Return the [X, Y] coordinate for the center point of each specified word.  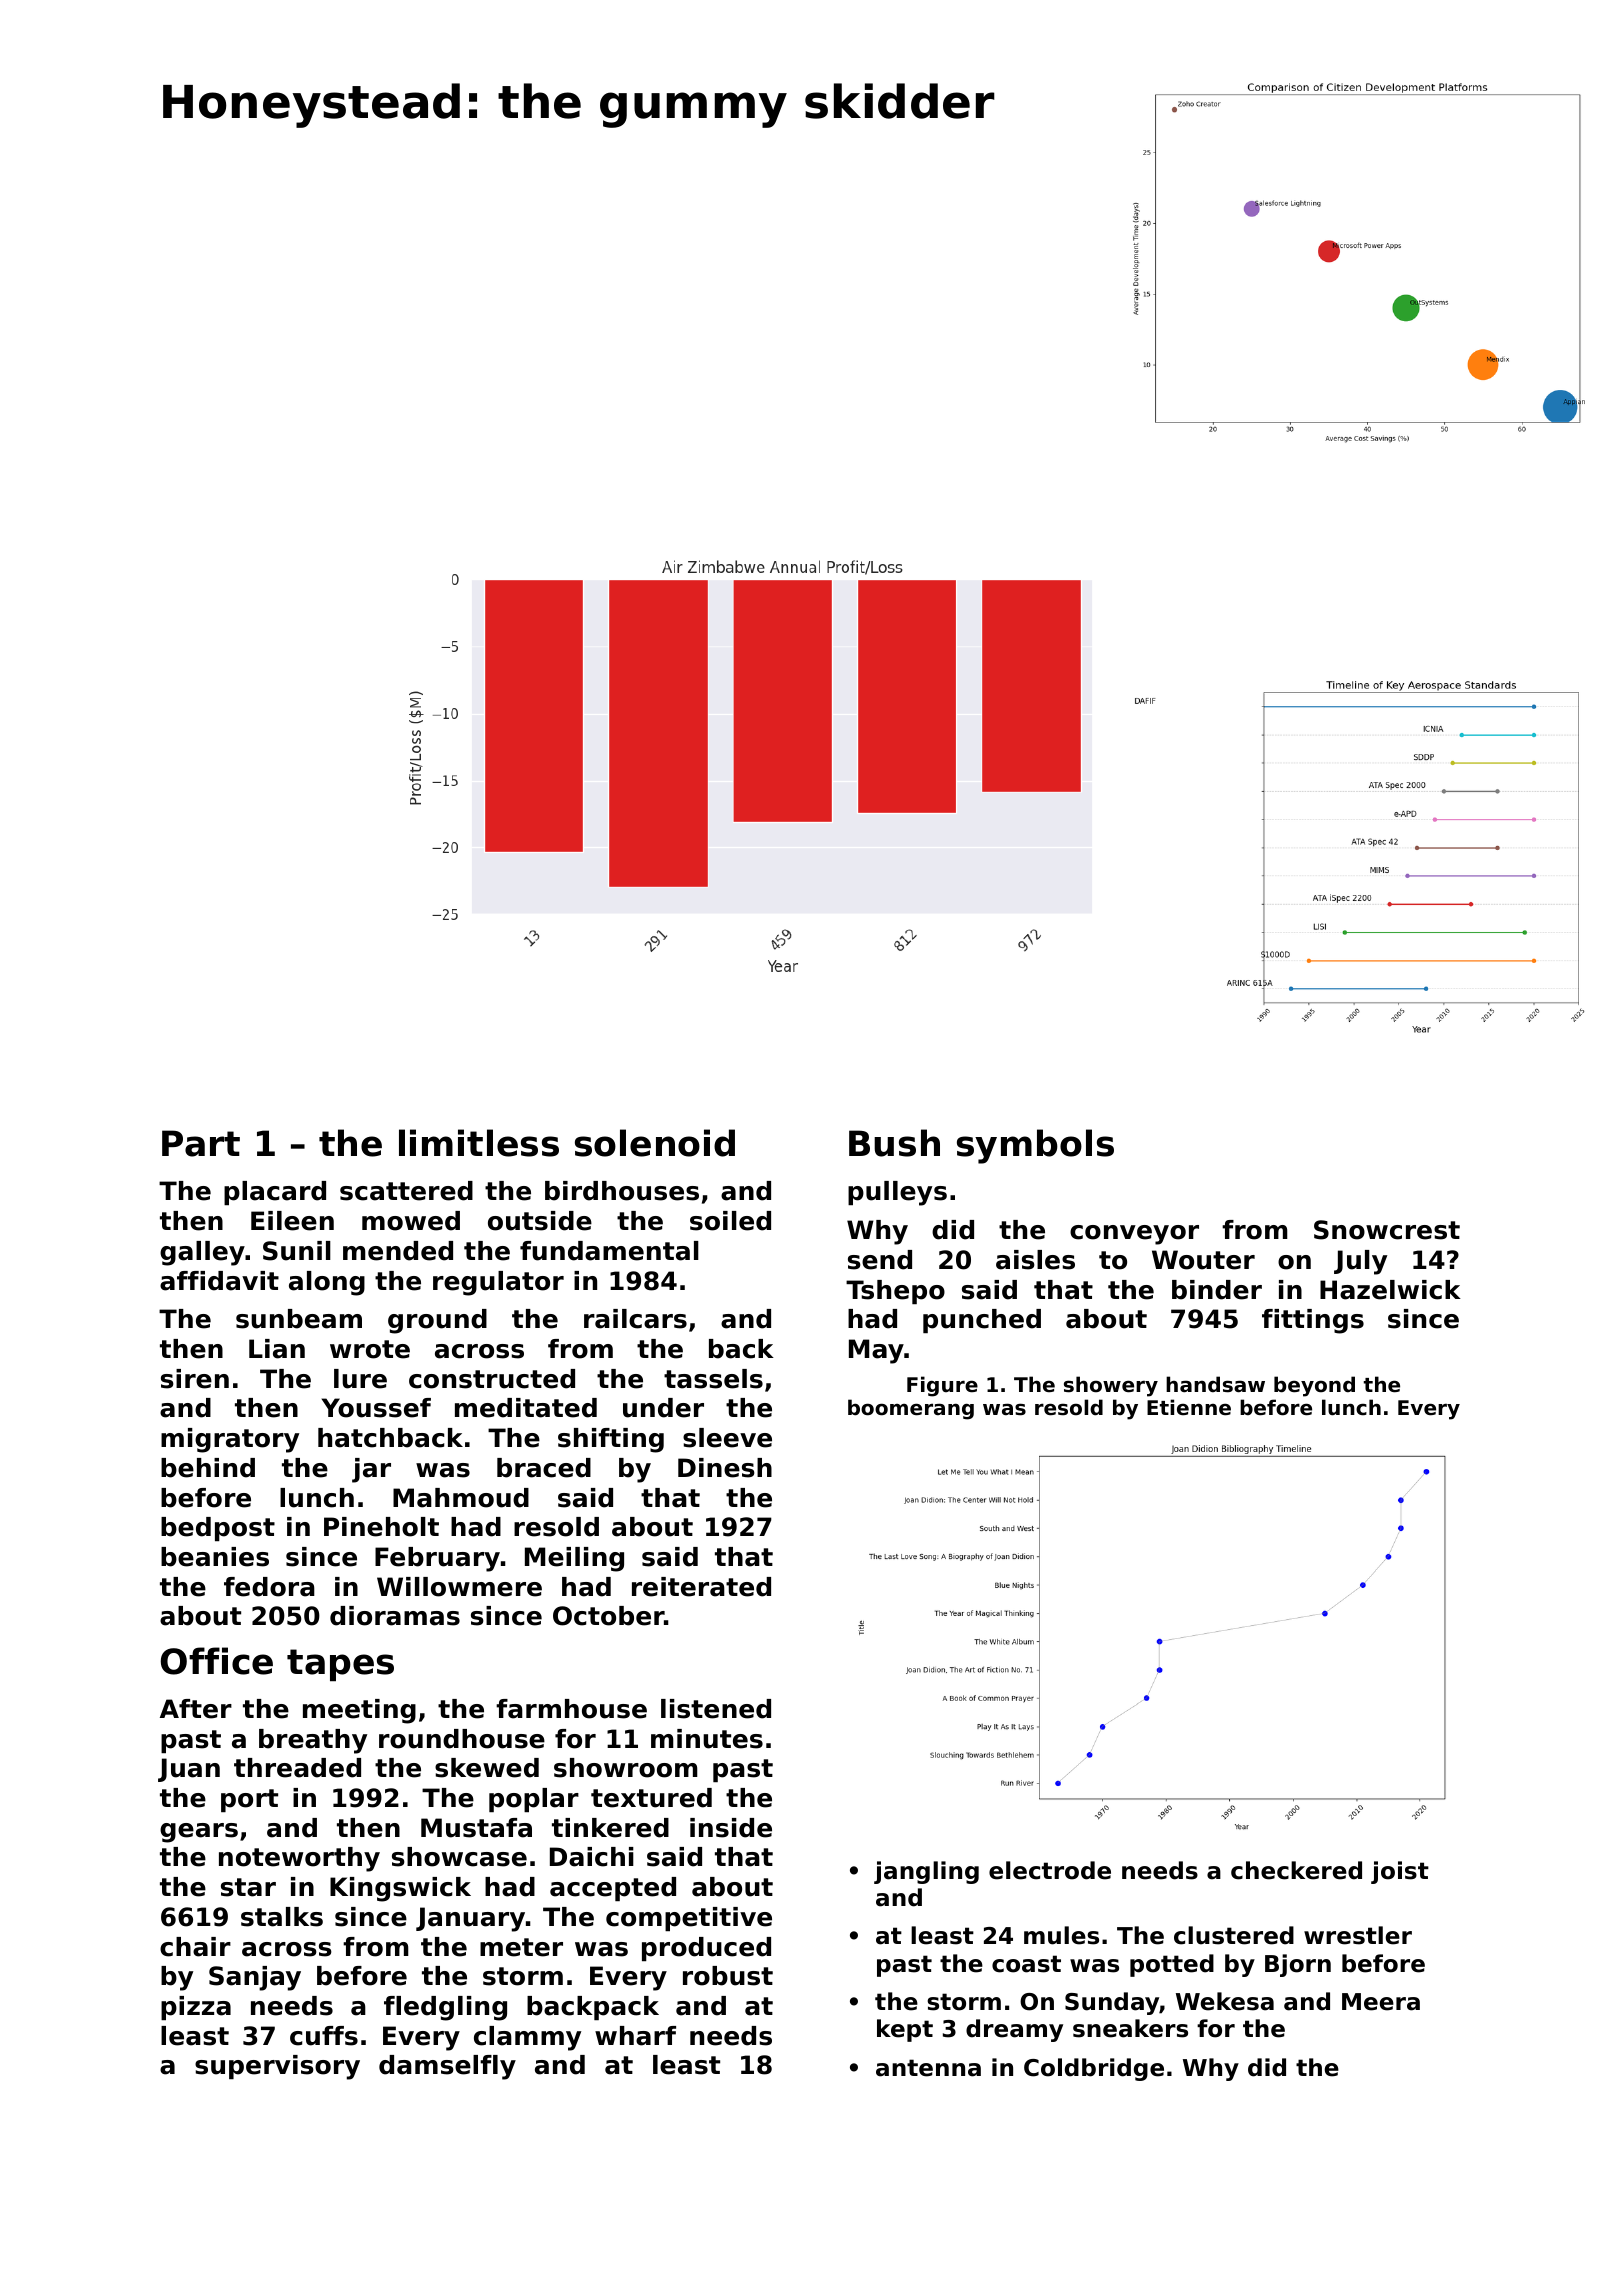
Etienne [1189, 1407]
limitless [479, 1143]
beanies [215, 1557]
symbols [1035, 1146]
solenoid [655, 1143]
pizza [196, 2008]
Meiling [574, 1559]
